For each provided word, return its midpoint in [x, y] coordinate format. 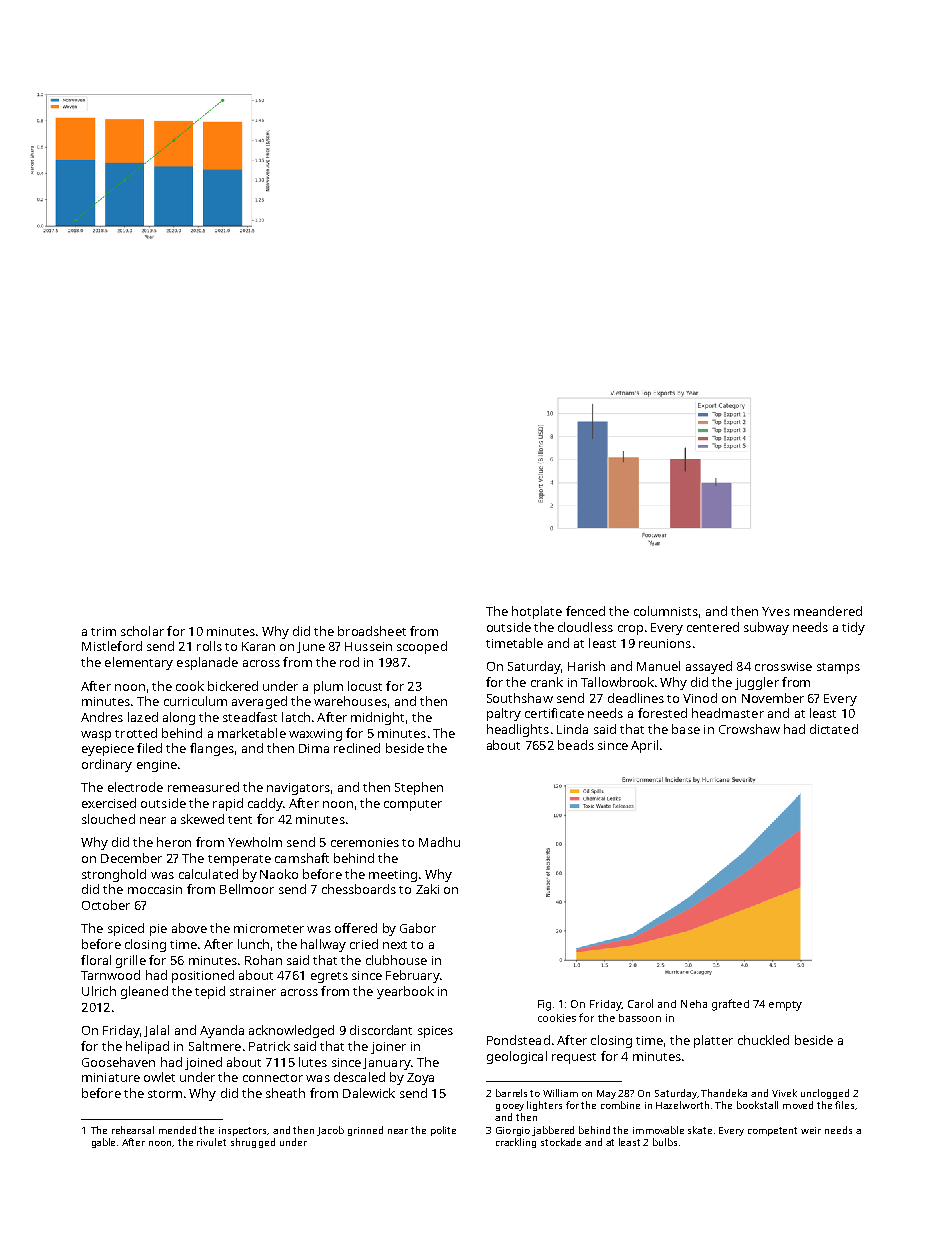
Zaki [427, 889]
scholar [142, 631]
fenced [585, 611]
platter [713, 1041]
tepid [210, 992]
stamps [838, 668]
